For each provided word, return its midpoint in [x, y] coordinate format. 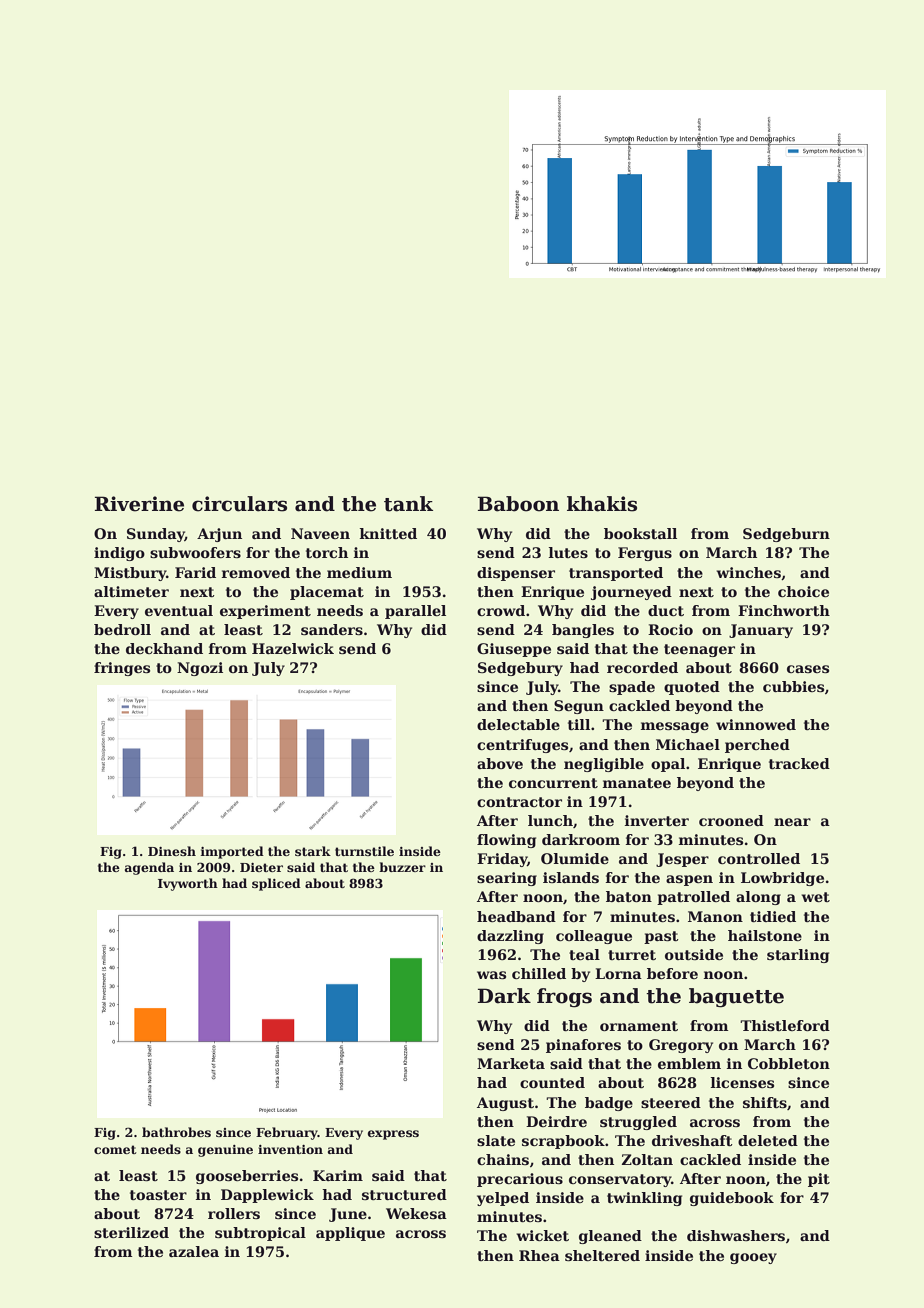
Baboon [518, 504]
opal [668, 765]
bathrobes [176, 1132]
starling [798, 956]
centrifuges [522, 746]
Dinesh [172, 851]
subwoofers [195, 552]
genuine [225, 1151]
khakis [602, 504]
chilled [539, 973]
